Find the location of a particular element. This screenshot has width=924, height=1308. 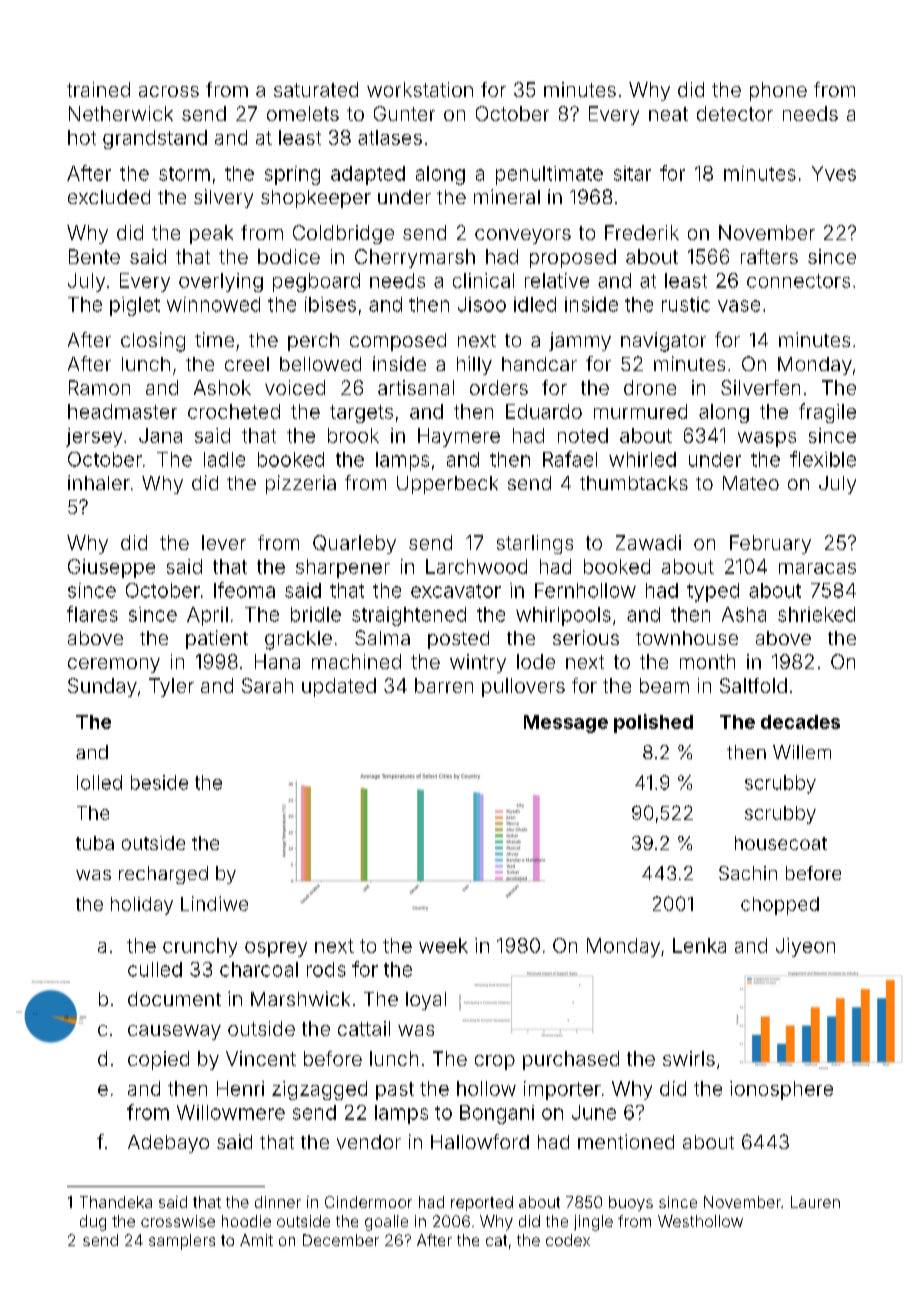

buoys is located at coordinates (631, 1203).
